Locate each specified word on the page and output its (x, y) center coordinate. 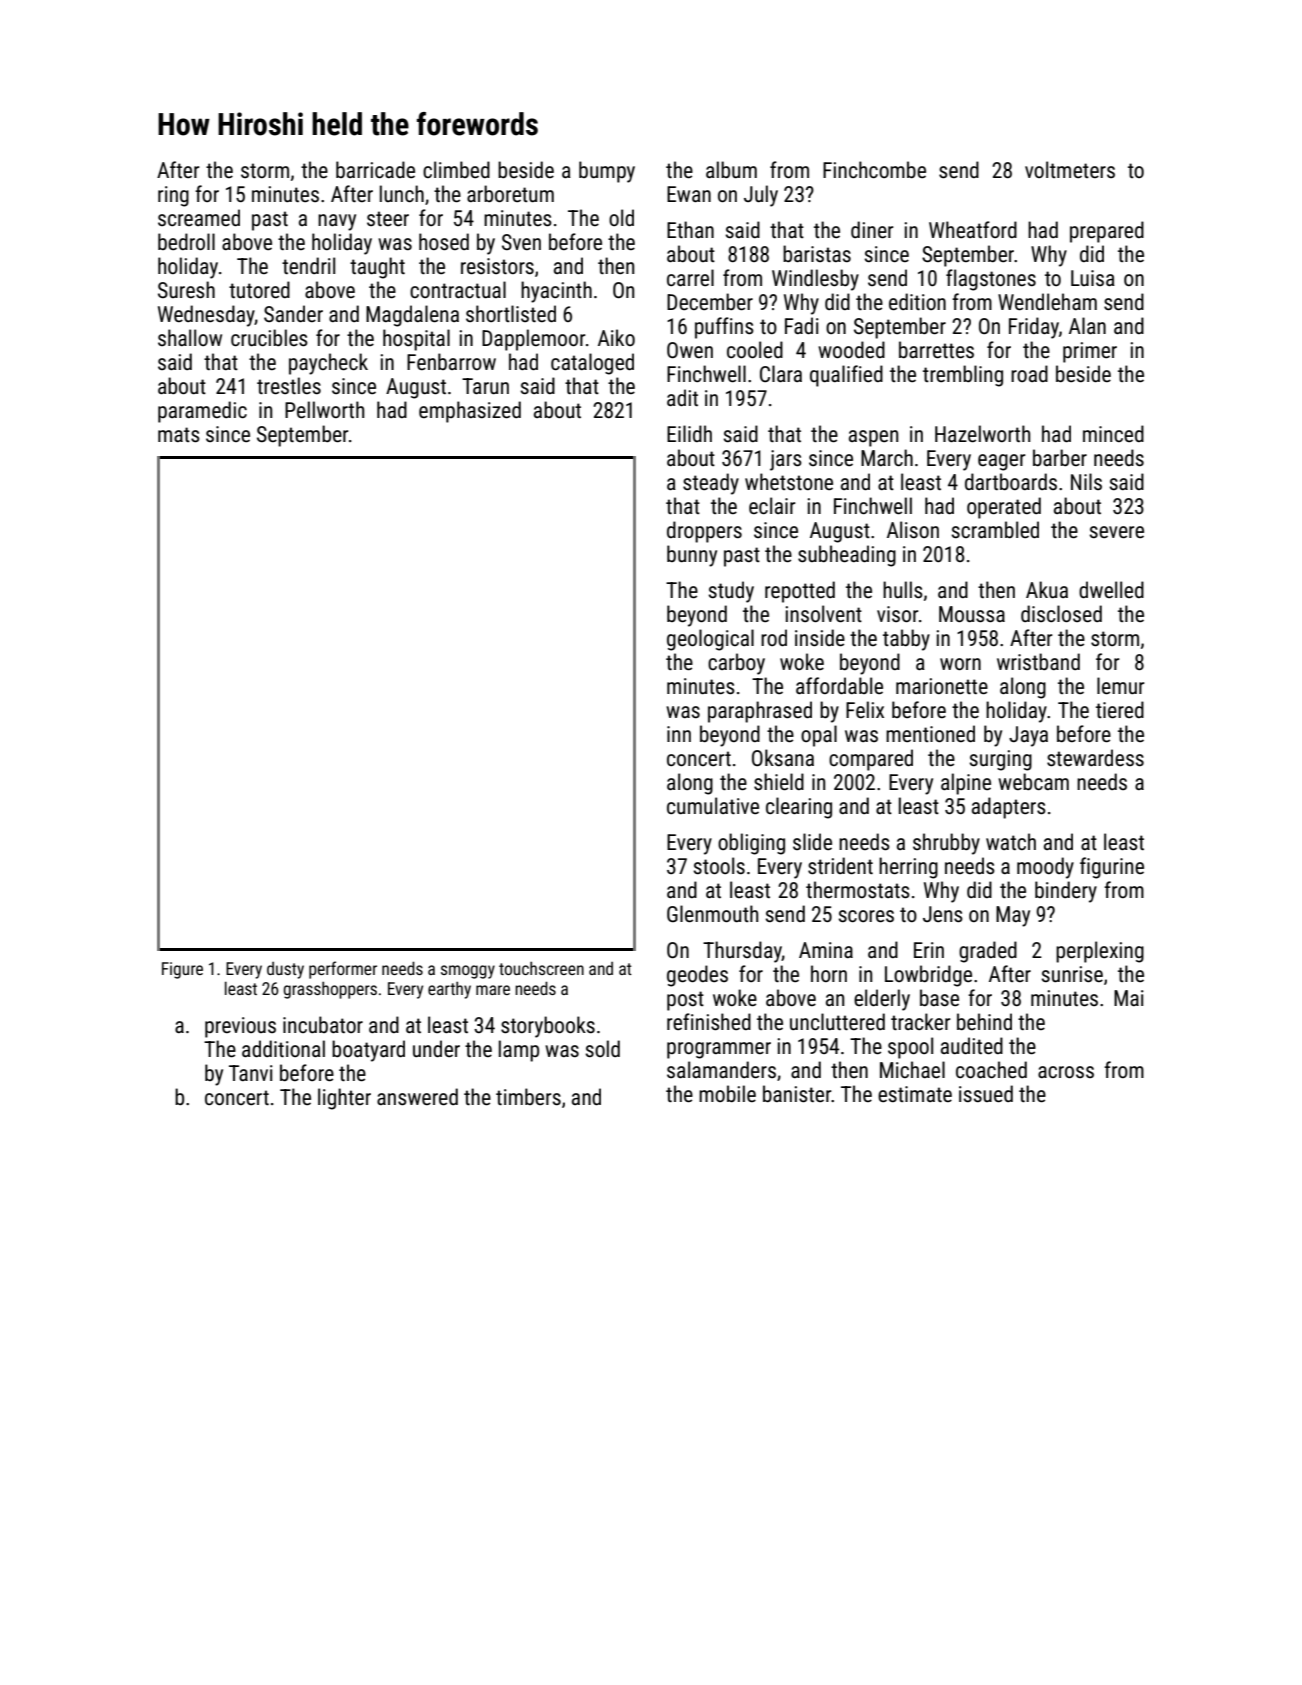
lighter (344, 1099)
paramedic (202, 412)
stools (719, 866)
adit (682, 397)
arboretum (510, 193)
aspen (873, 438)
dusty (285, 970)
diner (872, 230)
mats (179, 435)
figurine (1112, 868)
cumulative (713, 805)
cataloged (592, 364)
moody (1045, 868)
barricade (375, 169)
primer (1090, 352)
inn (679, 734)
